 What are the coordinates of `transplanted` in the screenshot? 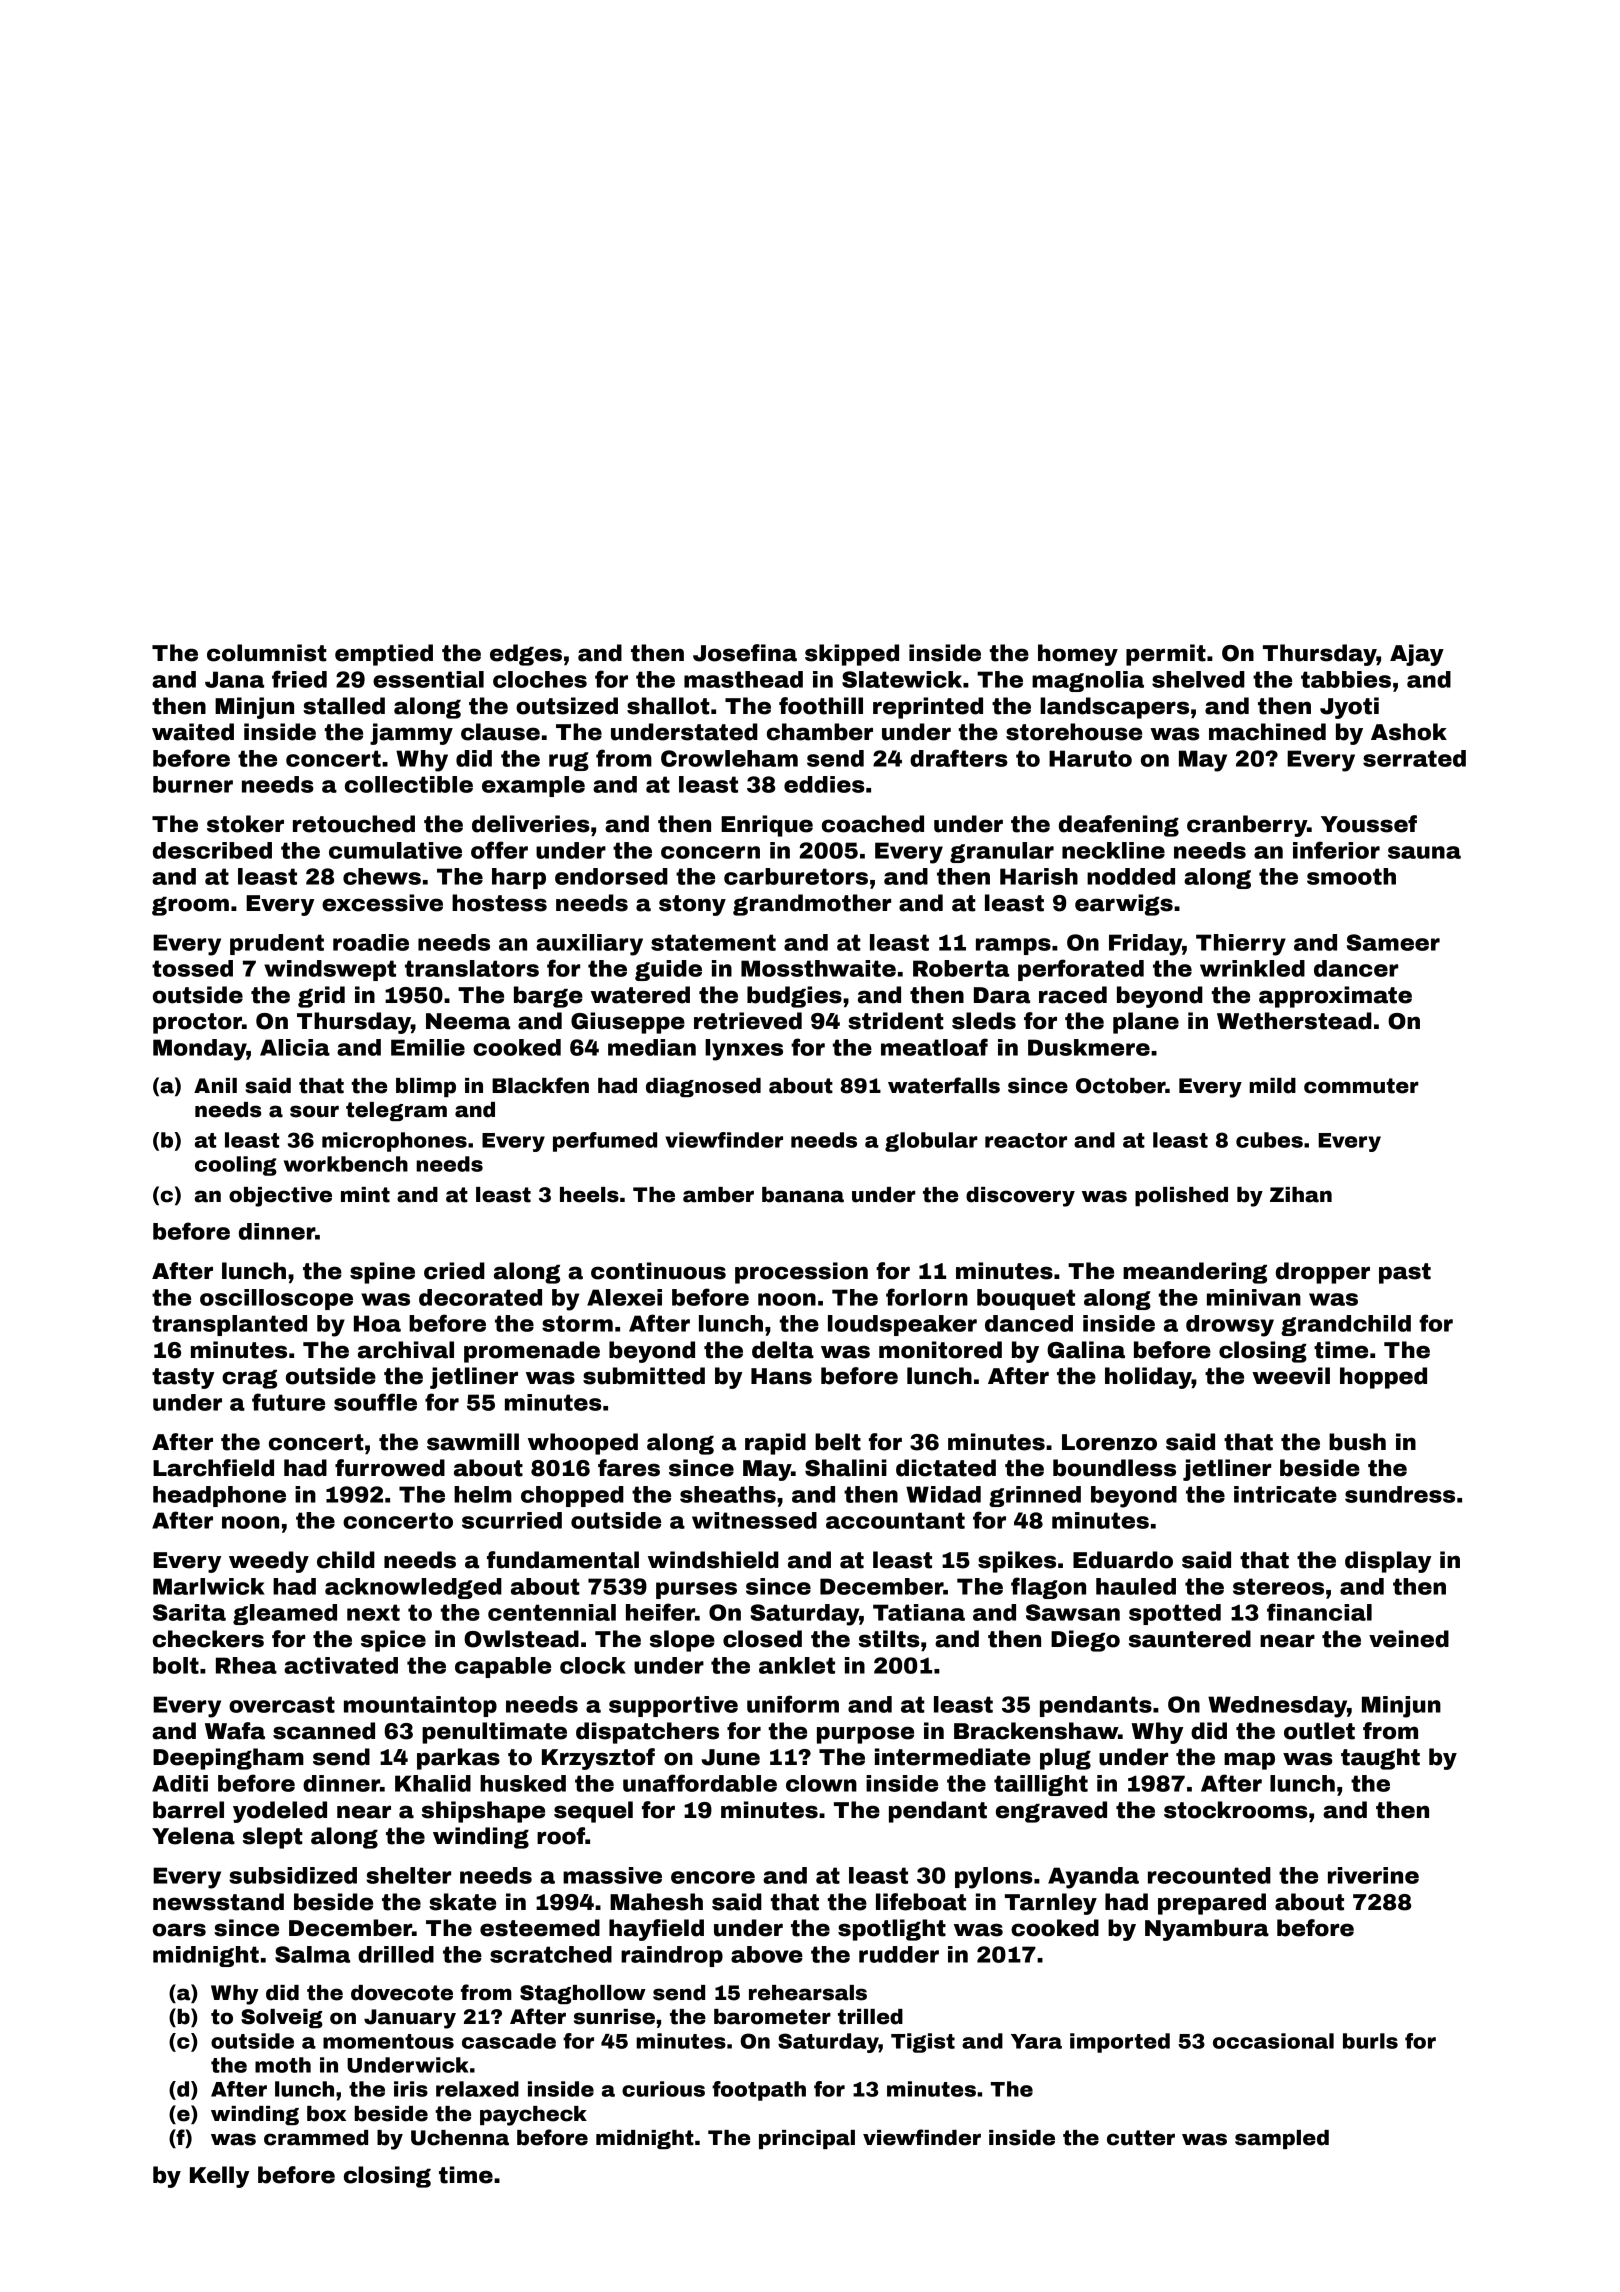 It's located at (229, 1325).
